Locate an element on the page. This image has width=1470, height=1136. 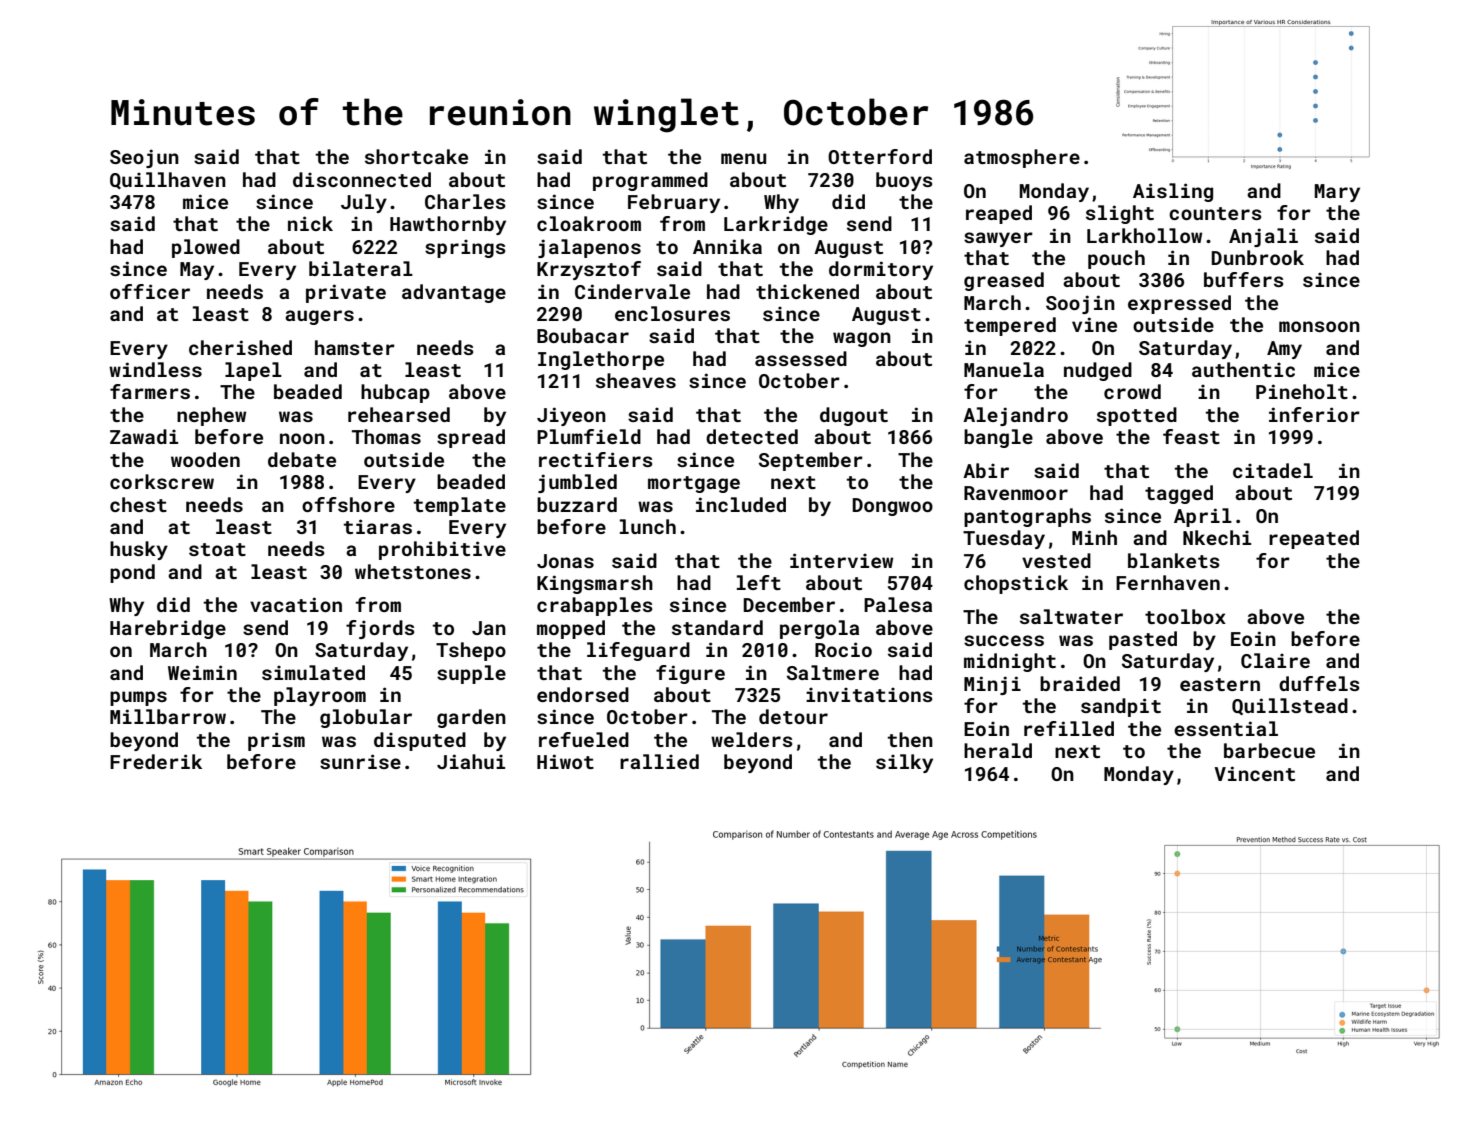
augers is located at coordinates (319, 317).
